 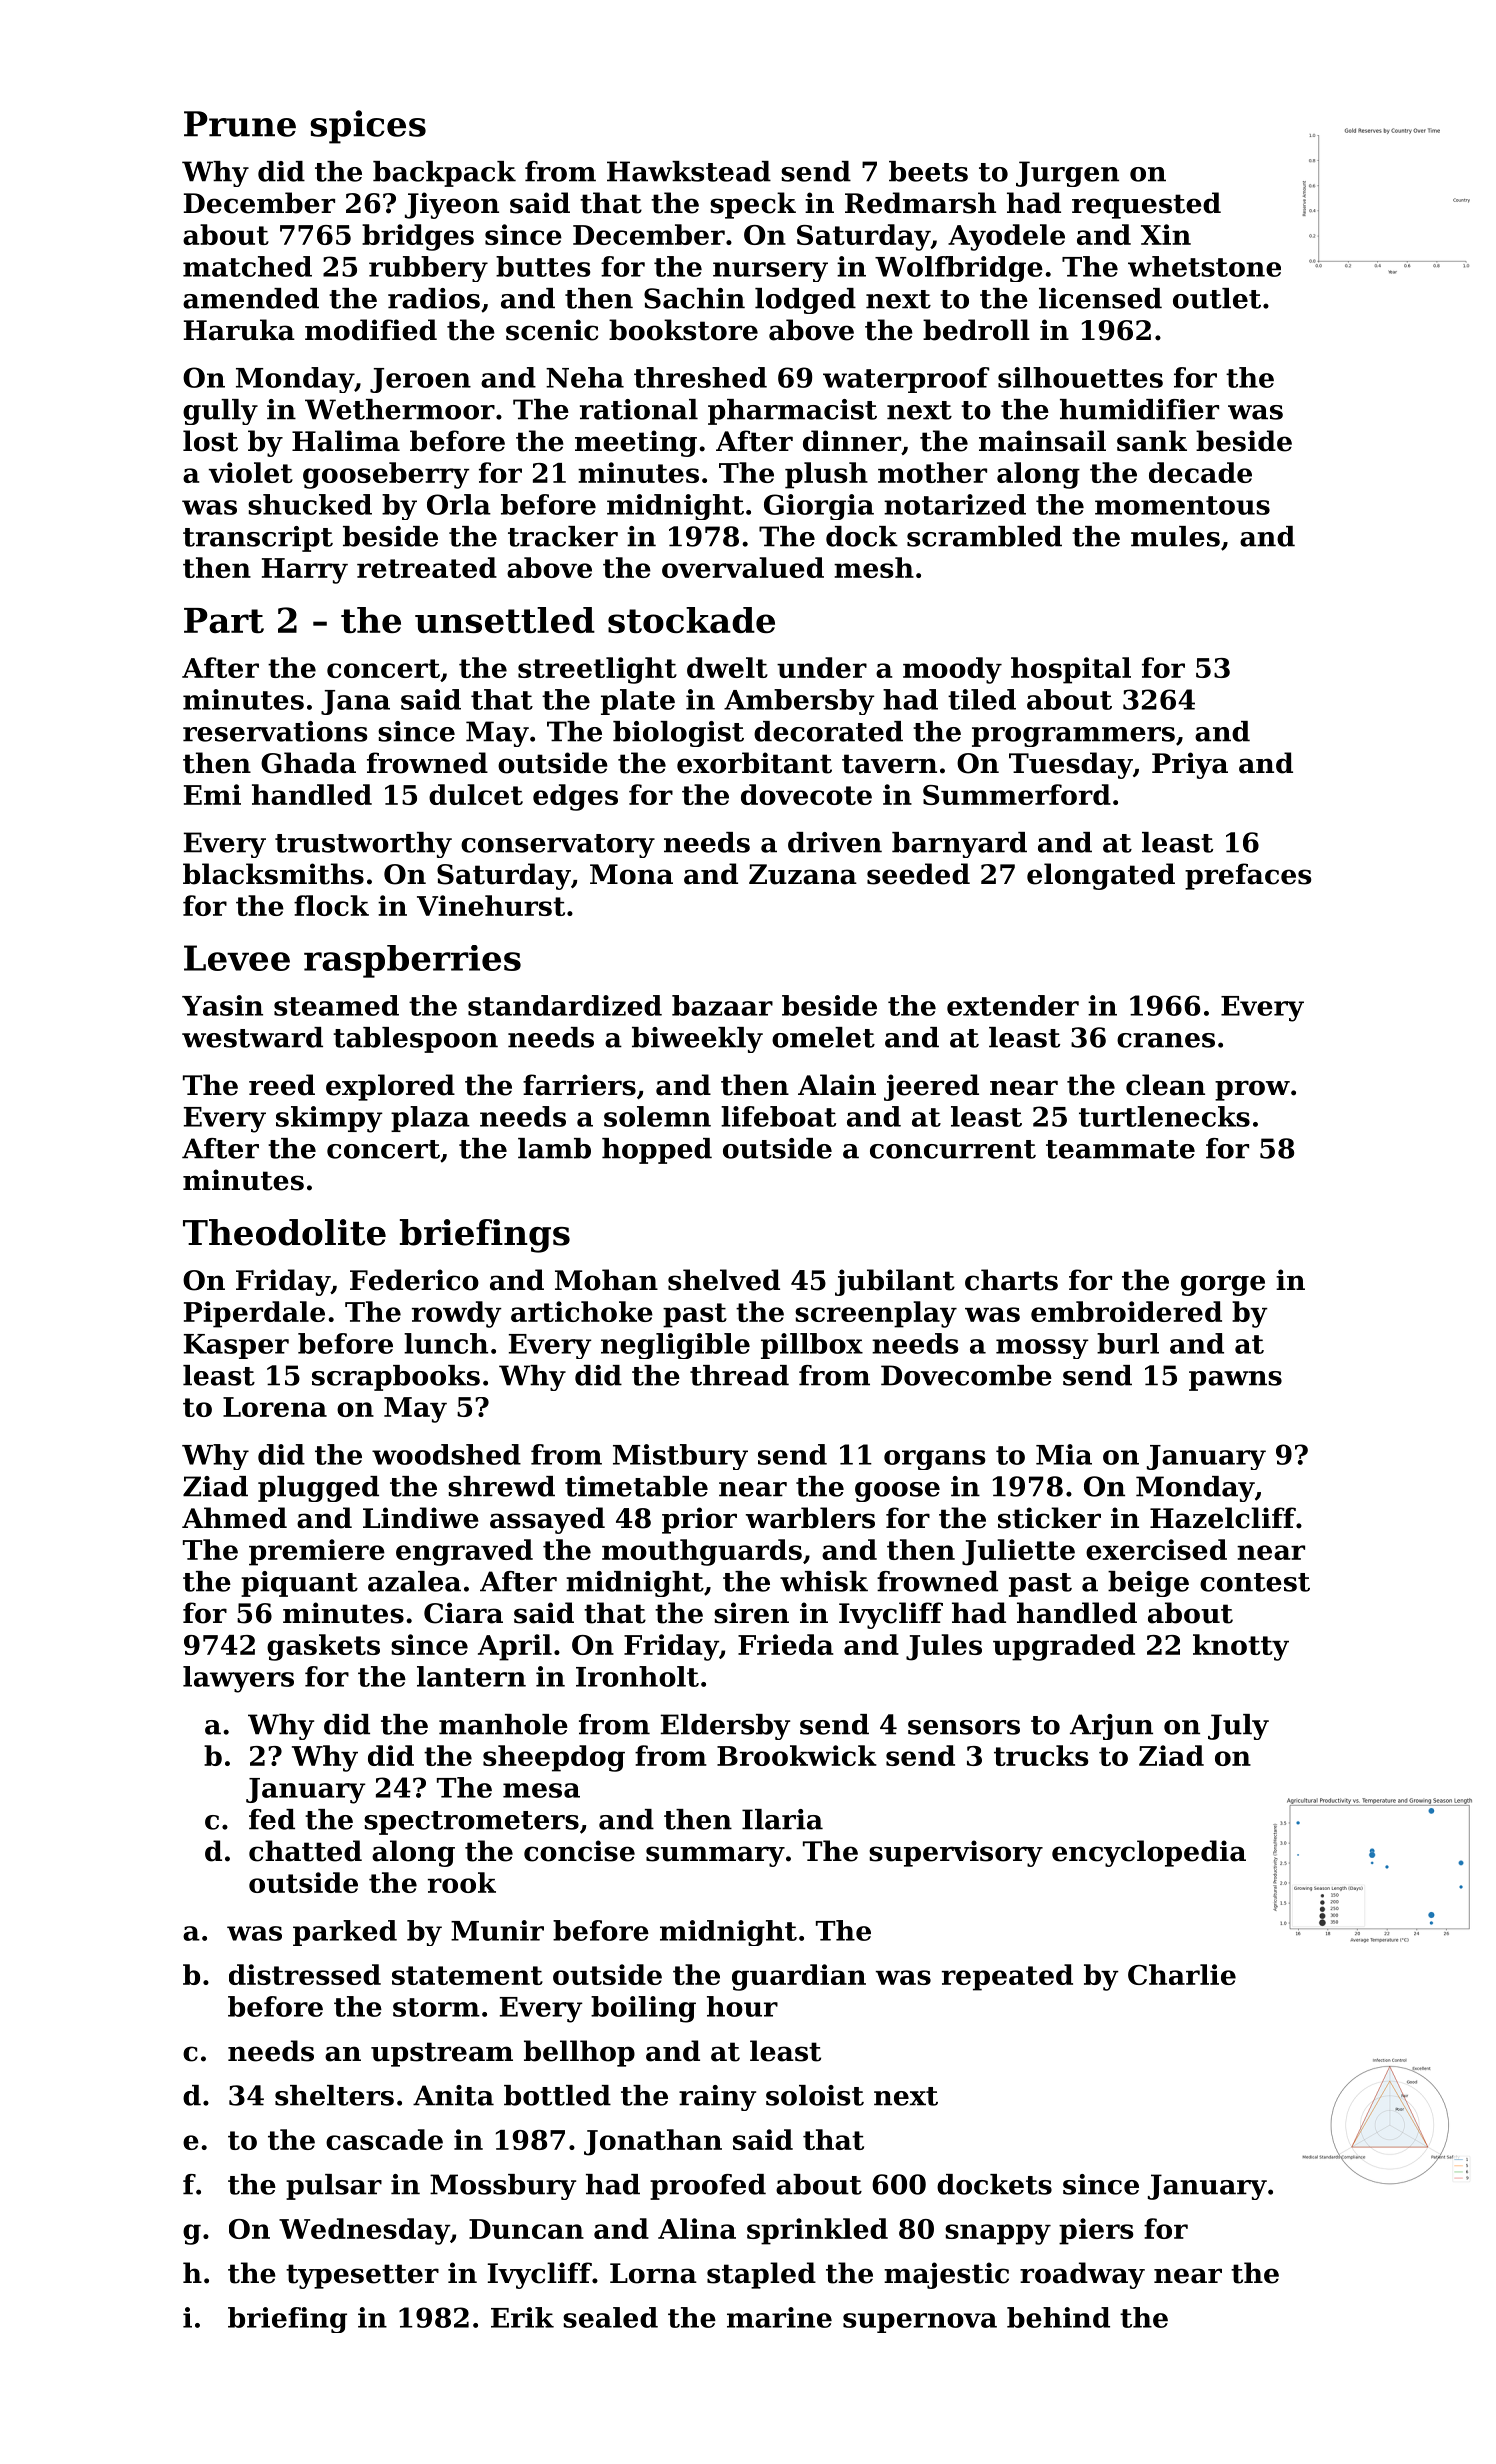 What do you see at coordinates (810, 1518) in the document?
I see `warblers` at bounding box center [810, 1518].
